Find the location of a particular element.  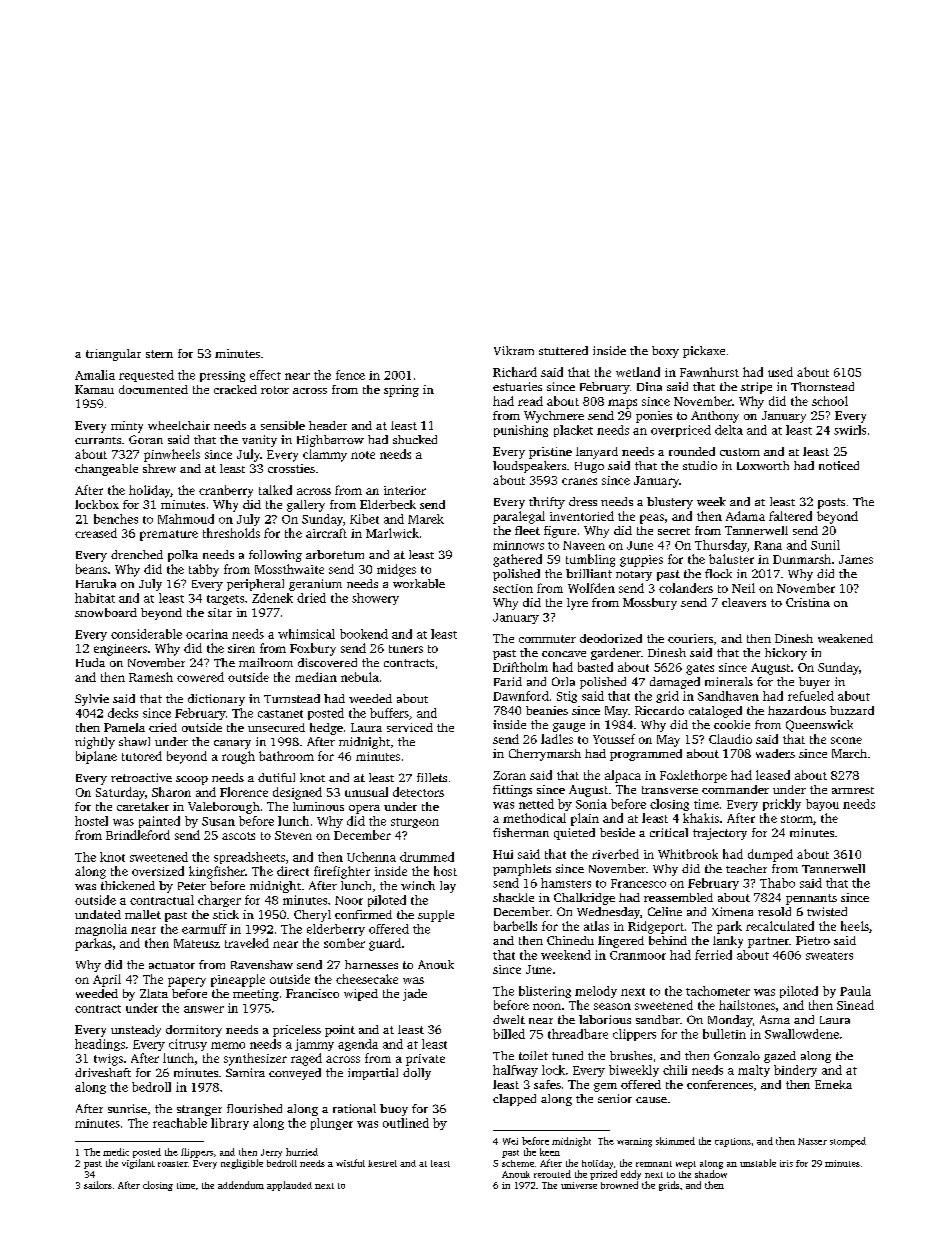

outlined is located at coordinates (406, 1123).
